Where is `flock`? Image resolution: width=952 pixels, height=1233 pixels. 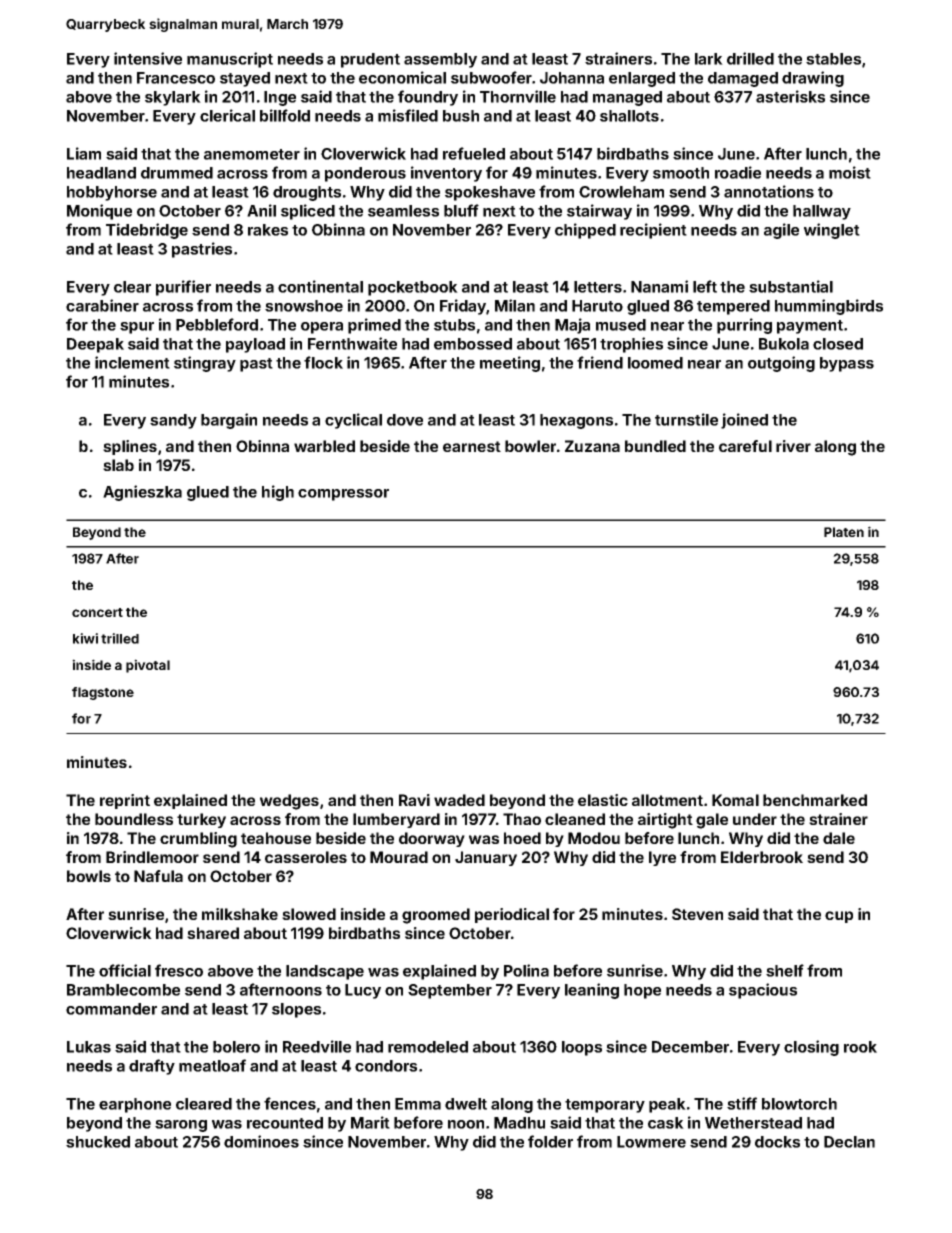
flock is located at coordinates (323, 362).
